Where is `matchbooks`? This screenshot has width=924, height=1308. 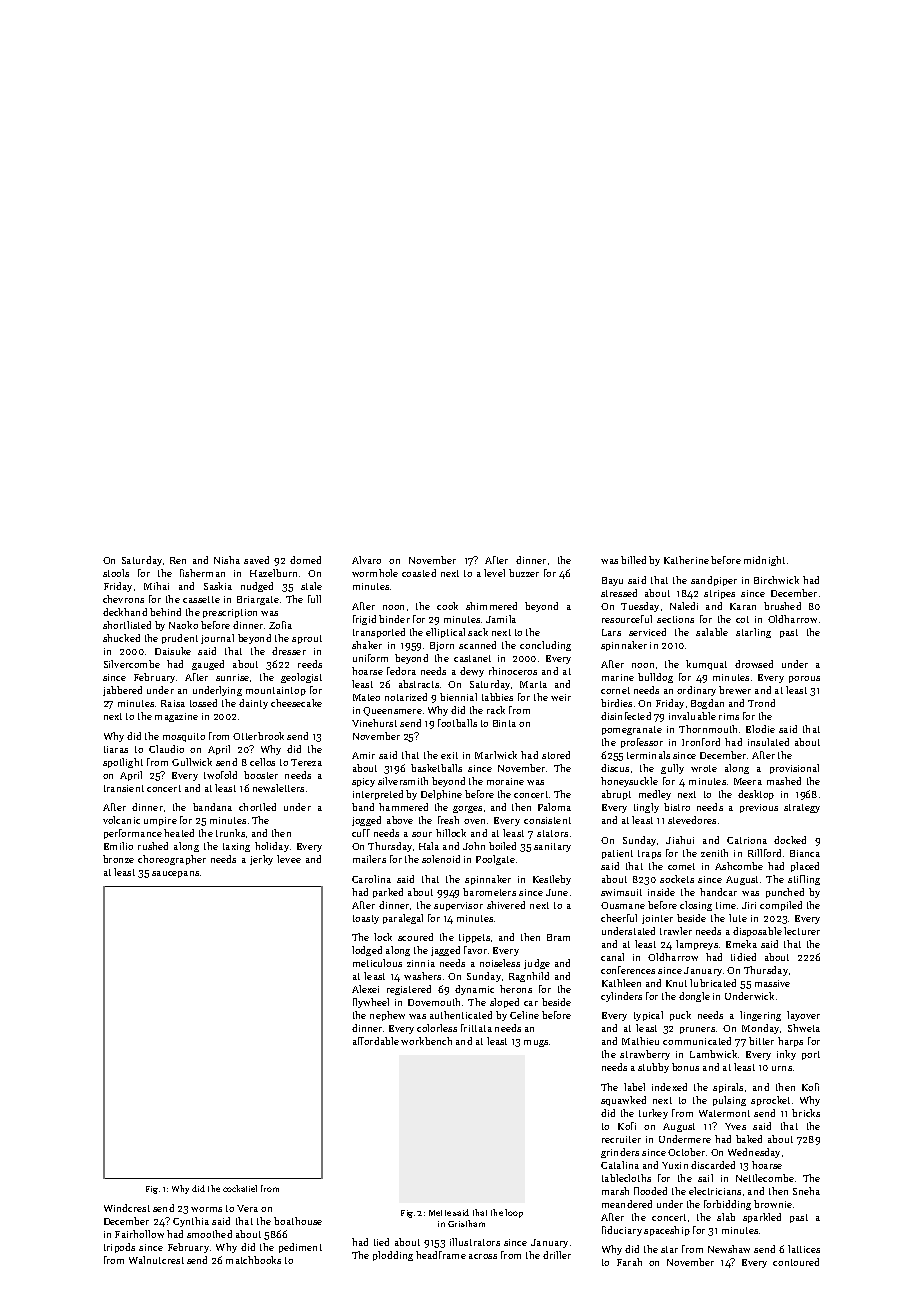
matchbooks is located at coordinates (253, 1260).
